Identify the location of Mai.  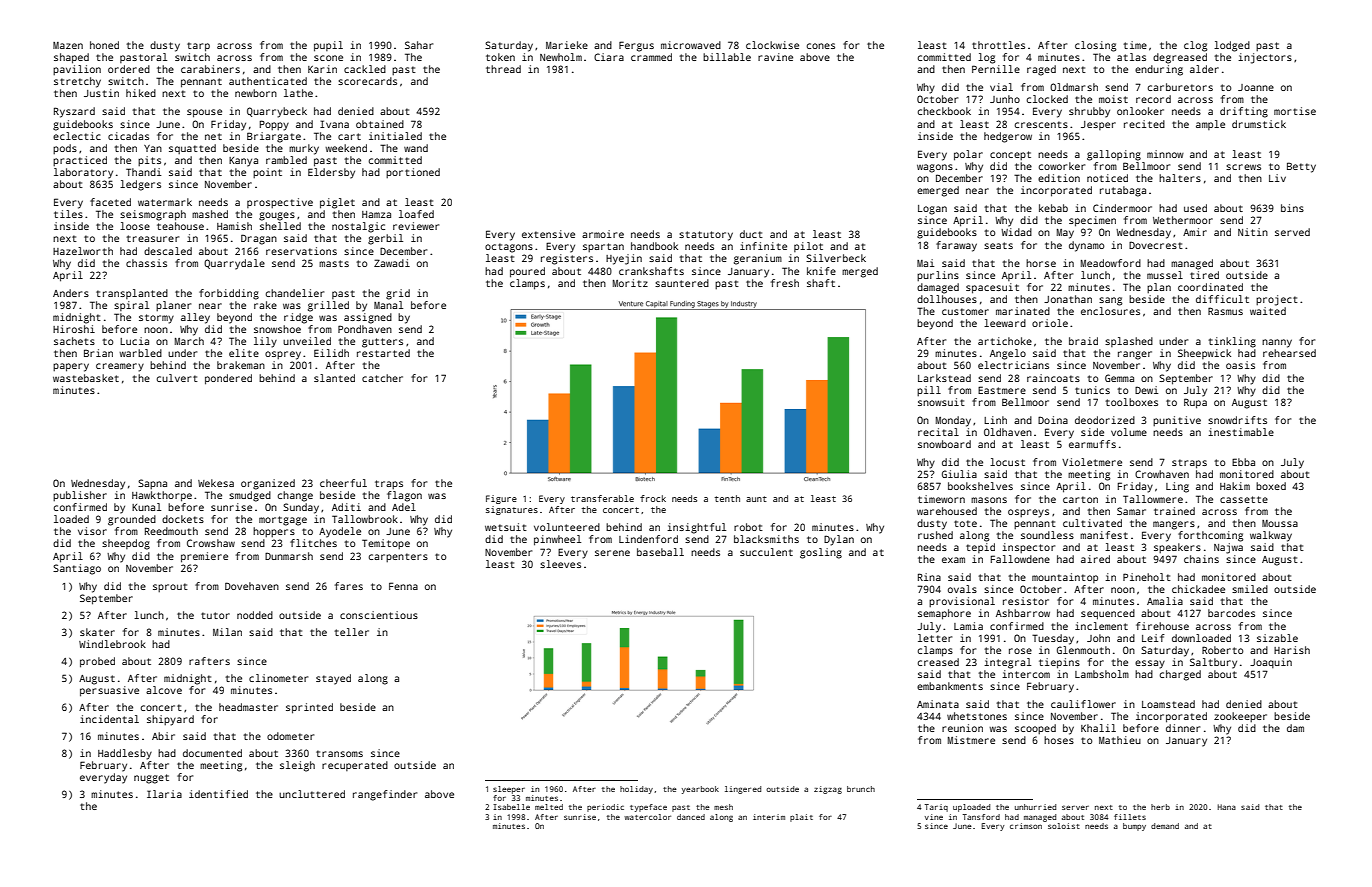
(925, 263).
